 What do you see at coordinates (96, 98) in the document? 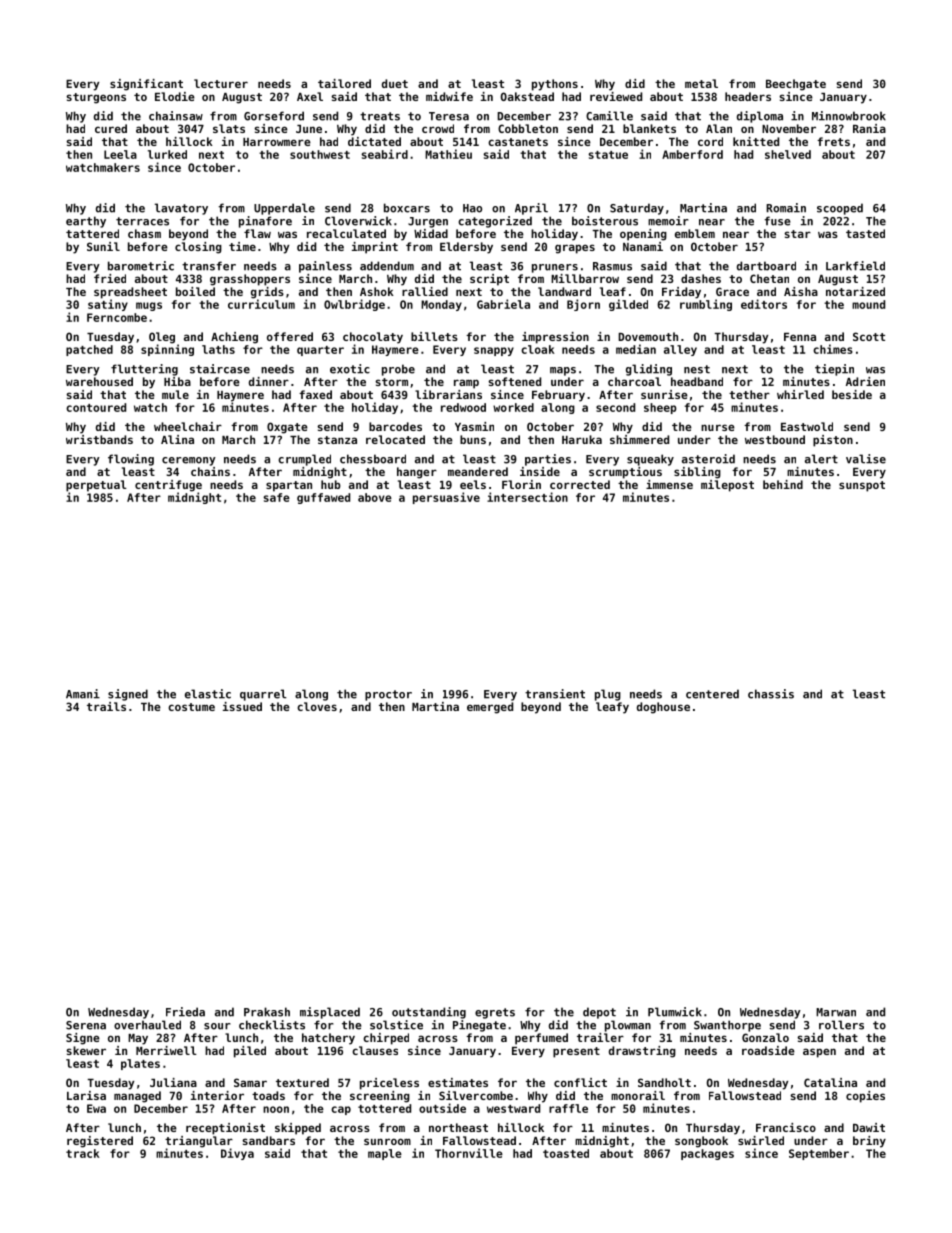
I see `sturgeons` at bounding box center [96, 98].
